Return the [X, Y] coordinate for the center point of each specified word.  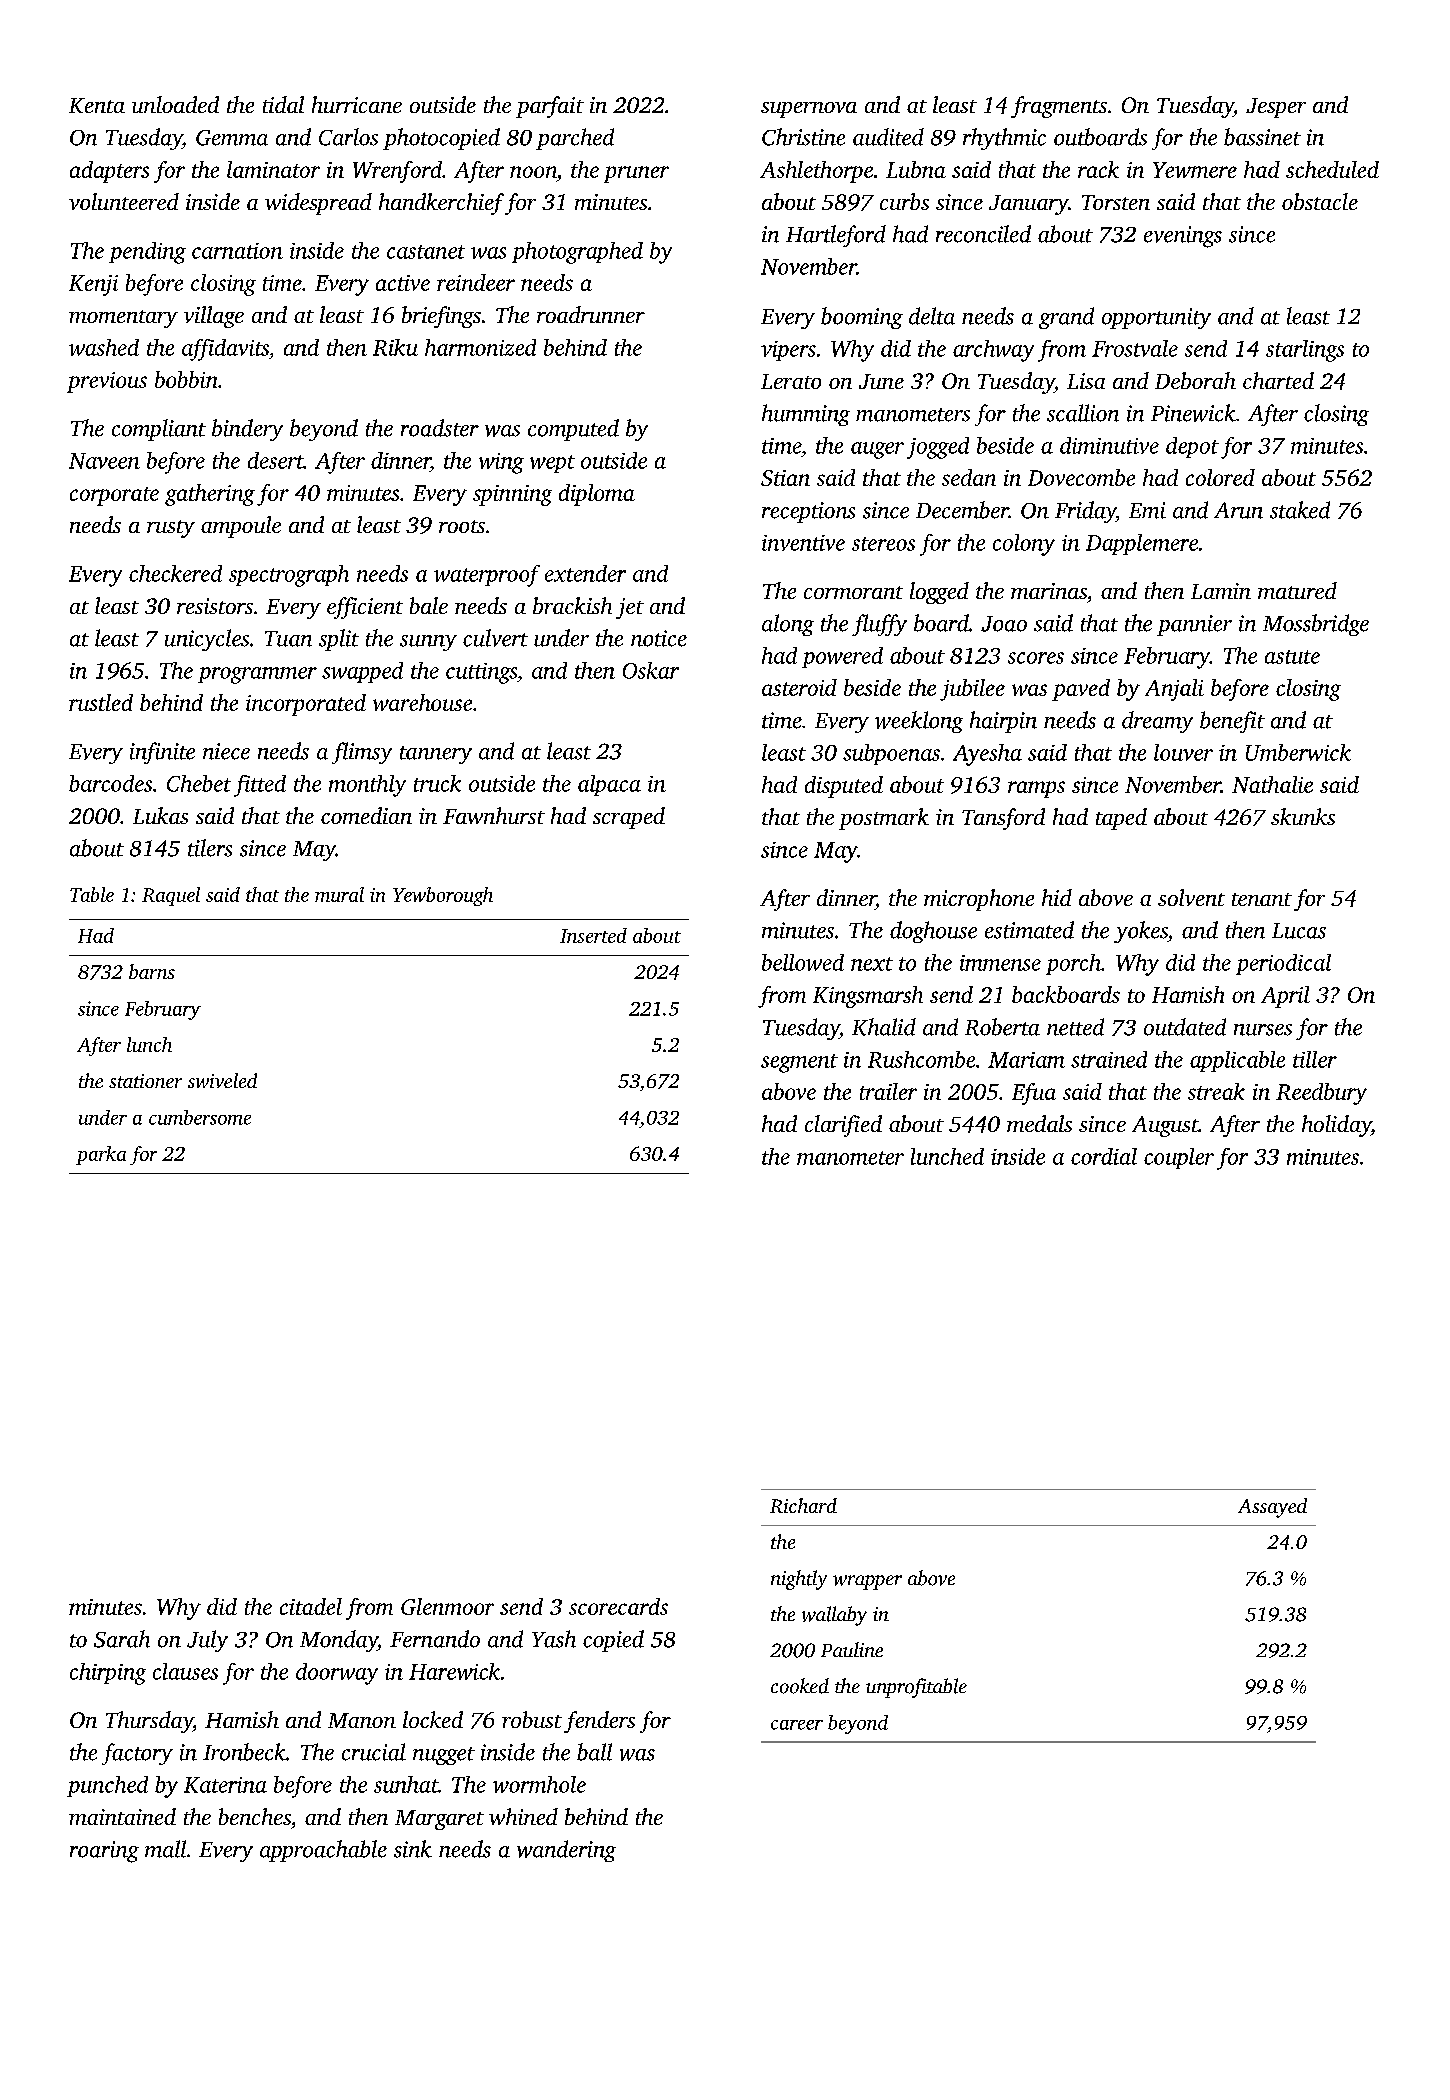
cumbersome [200, 1117]
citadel [311, 1606]
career [797, 1725]
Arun [1238, 510]
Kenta [97, 105]
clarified [843, 1126]
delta [932, 316]
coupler [1179, 1158]
